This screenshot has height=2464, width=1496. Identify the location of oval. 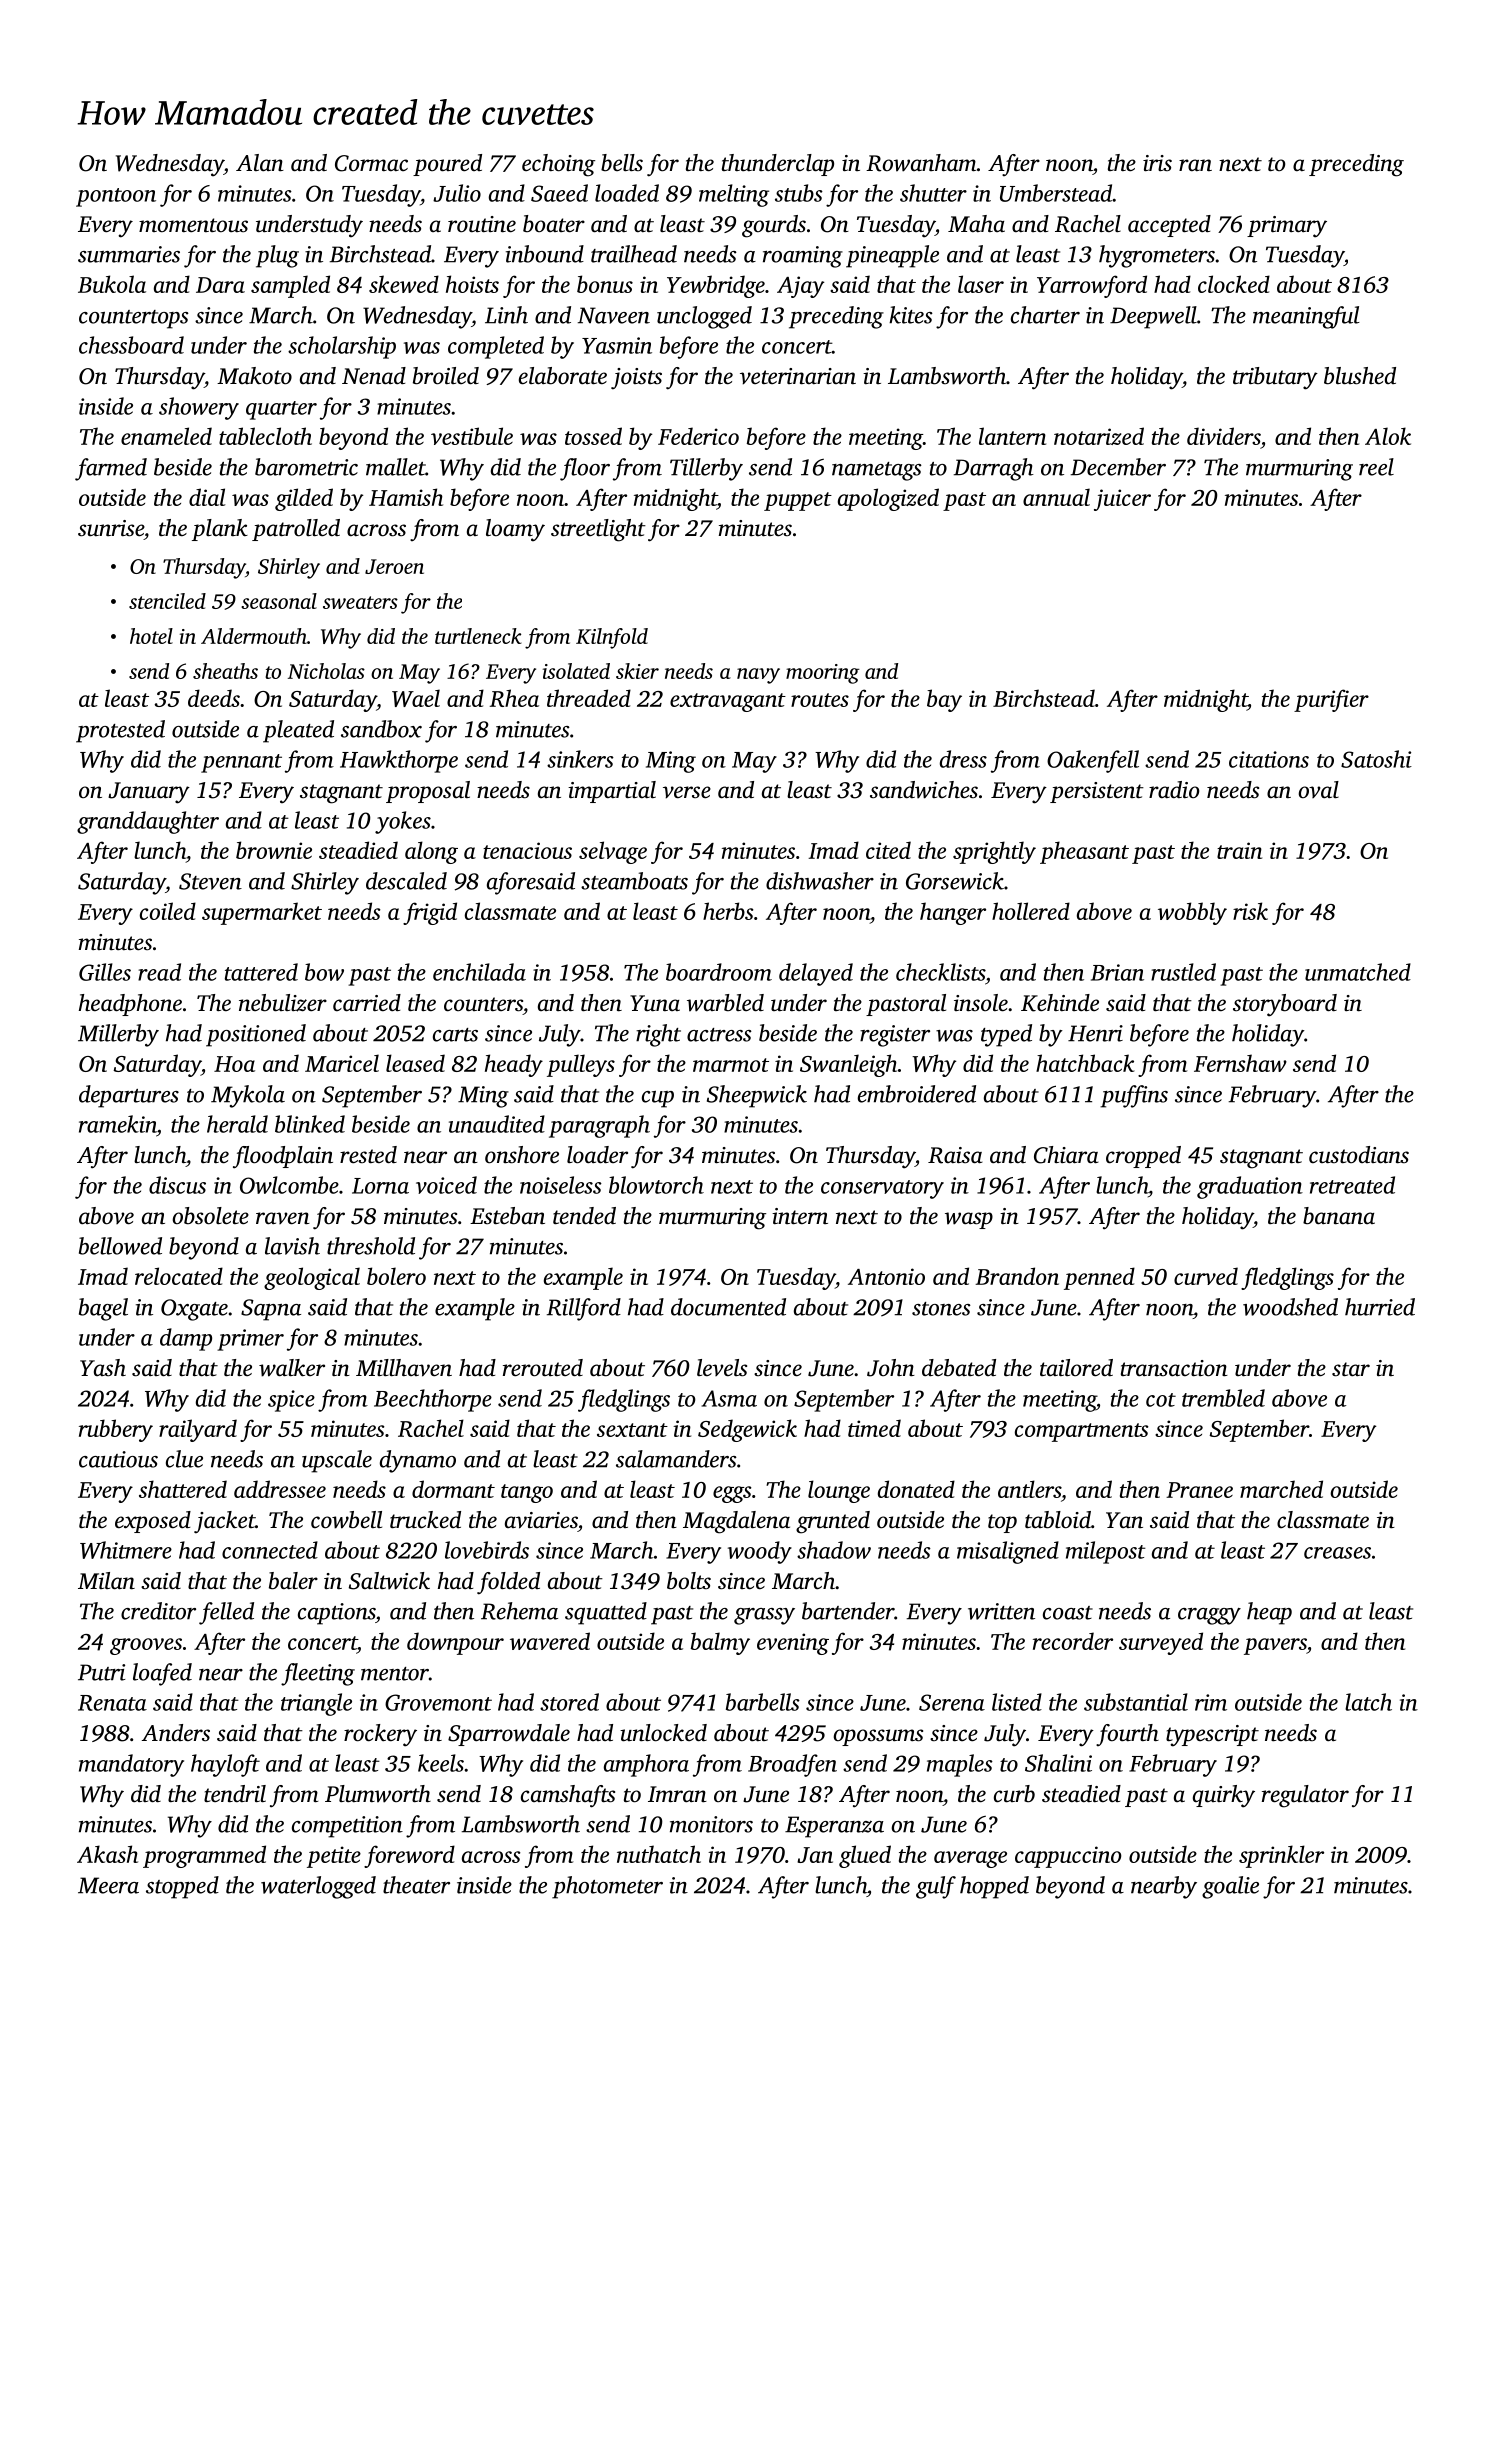
(1319, 790).
